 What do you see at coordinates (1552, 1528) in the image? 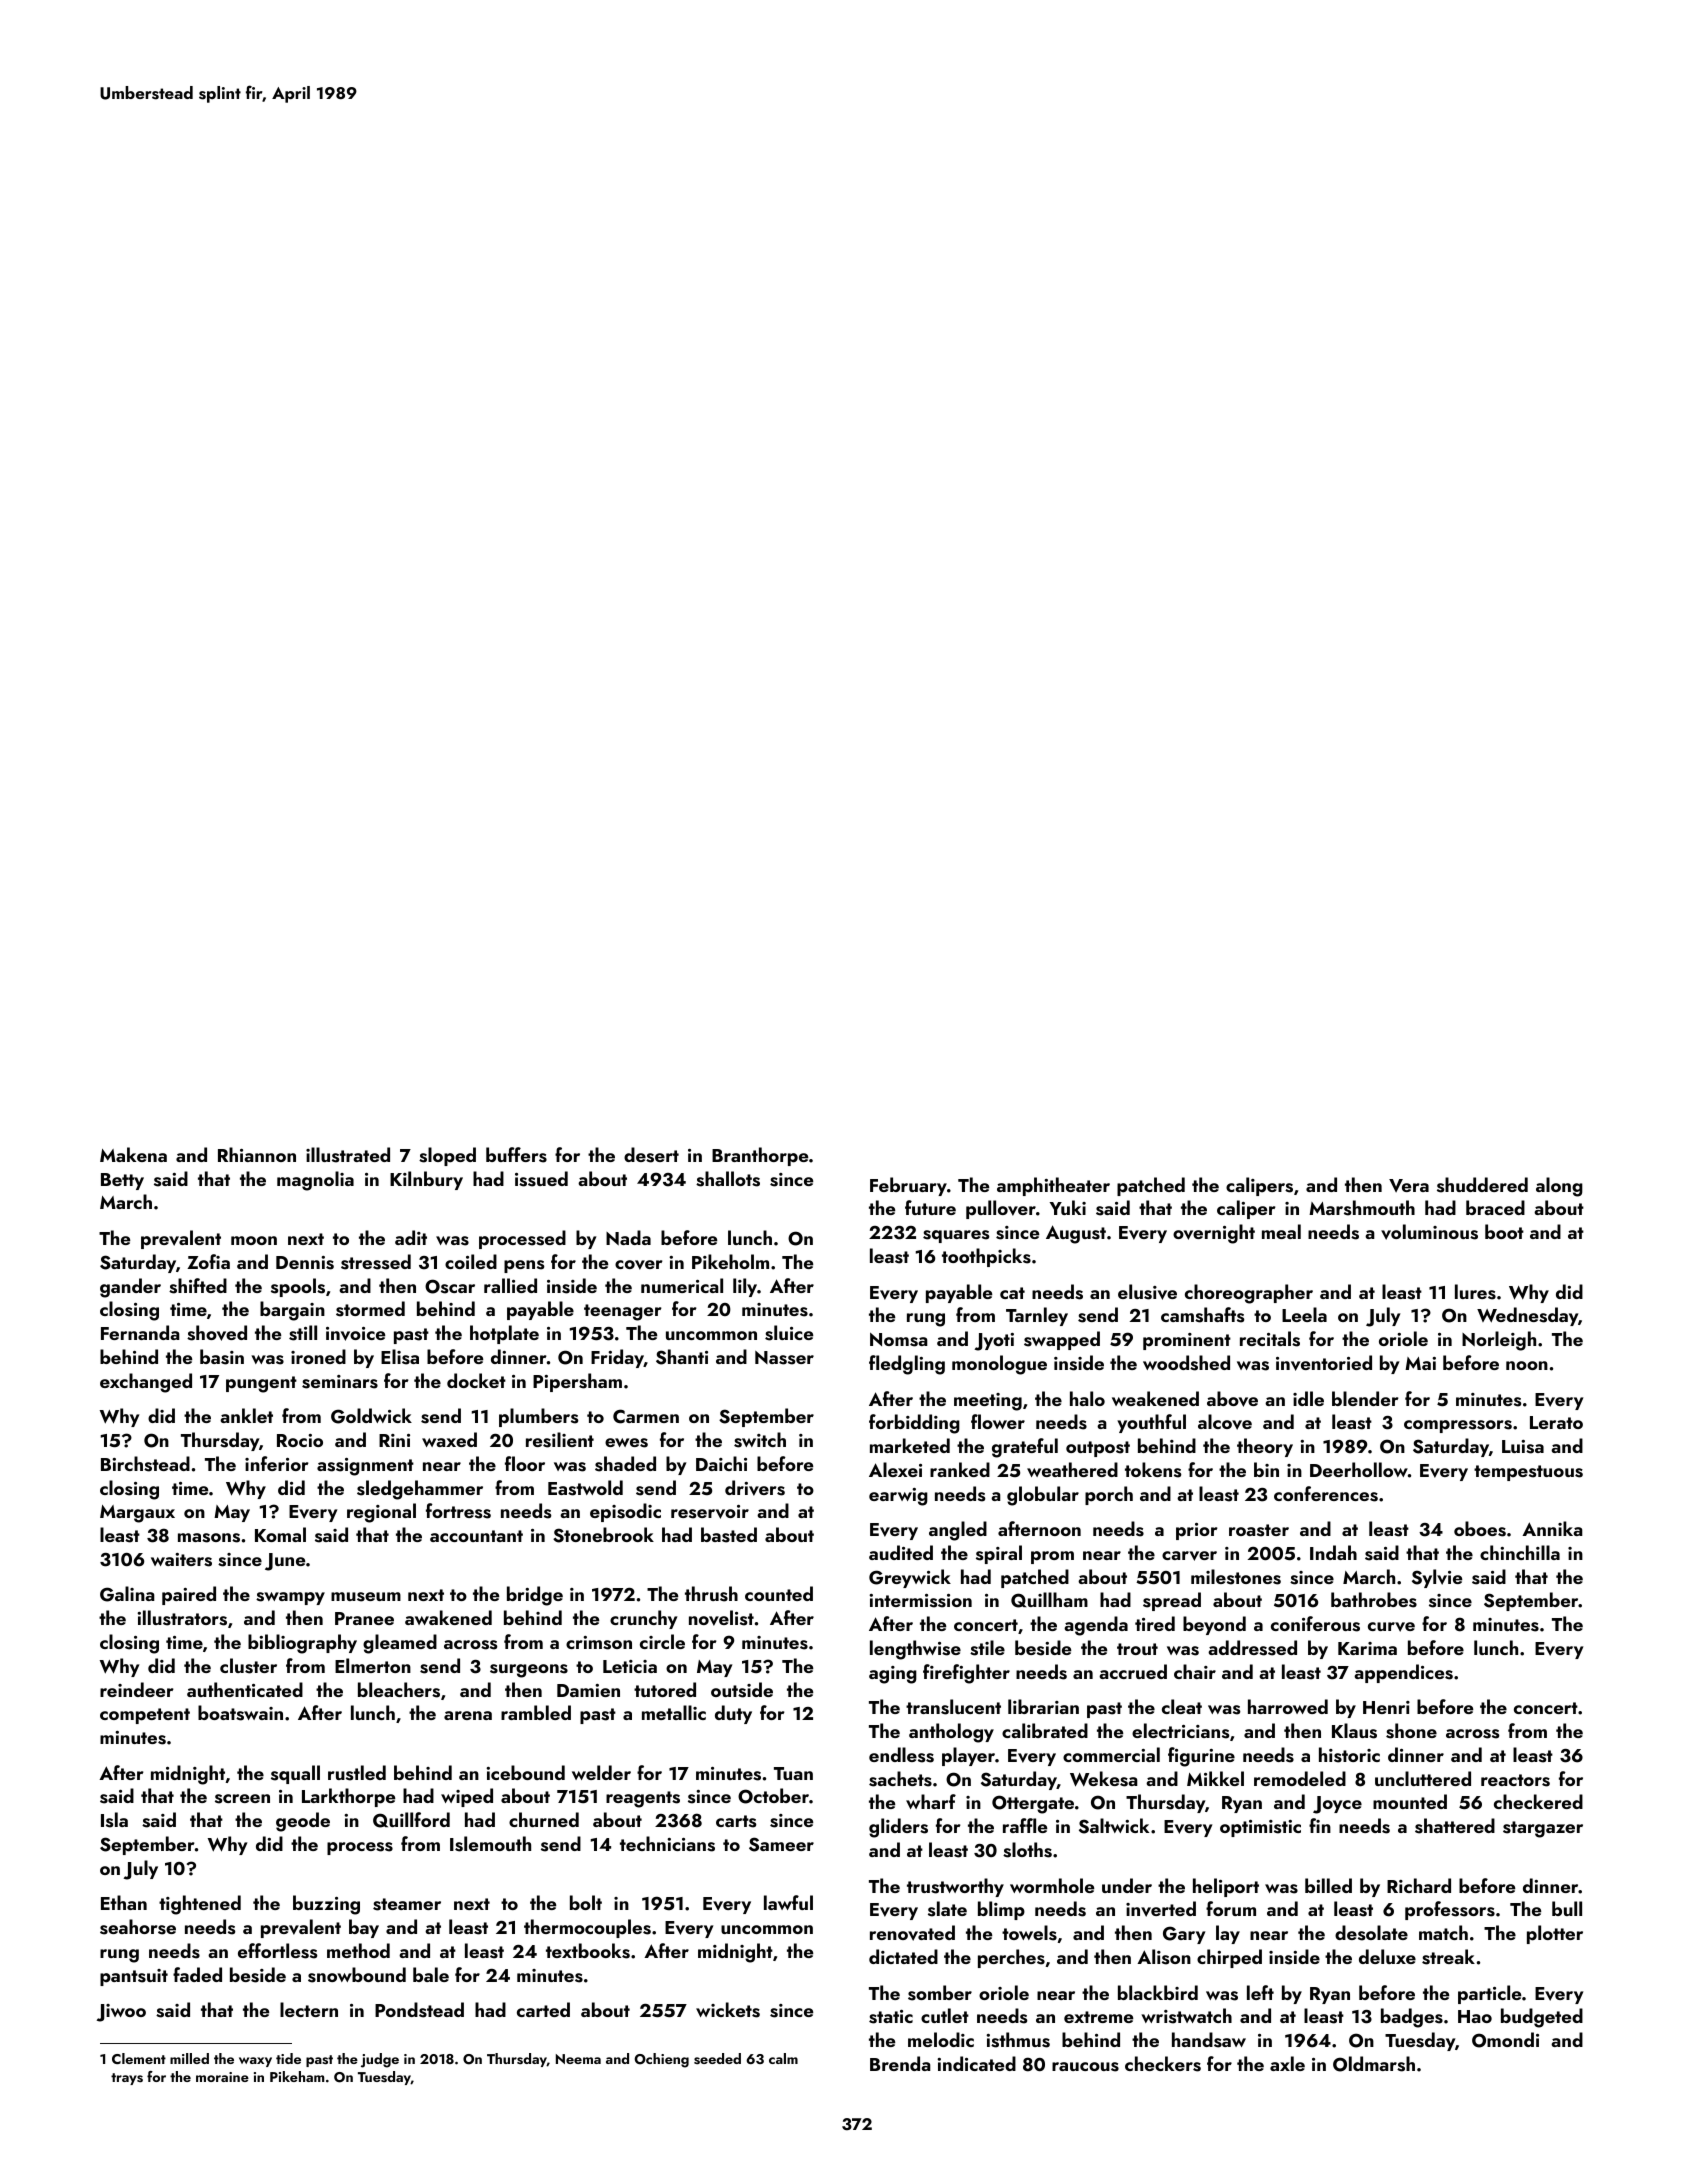
I see `Annika` at bounding box center [1552, 1528].
